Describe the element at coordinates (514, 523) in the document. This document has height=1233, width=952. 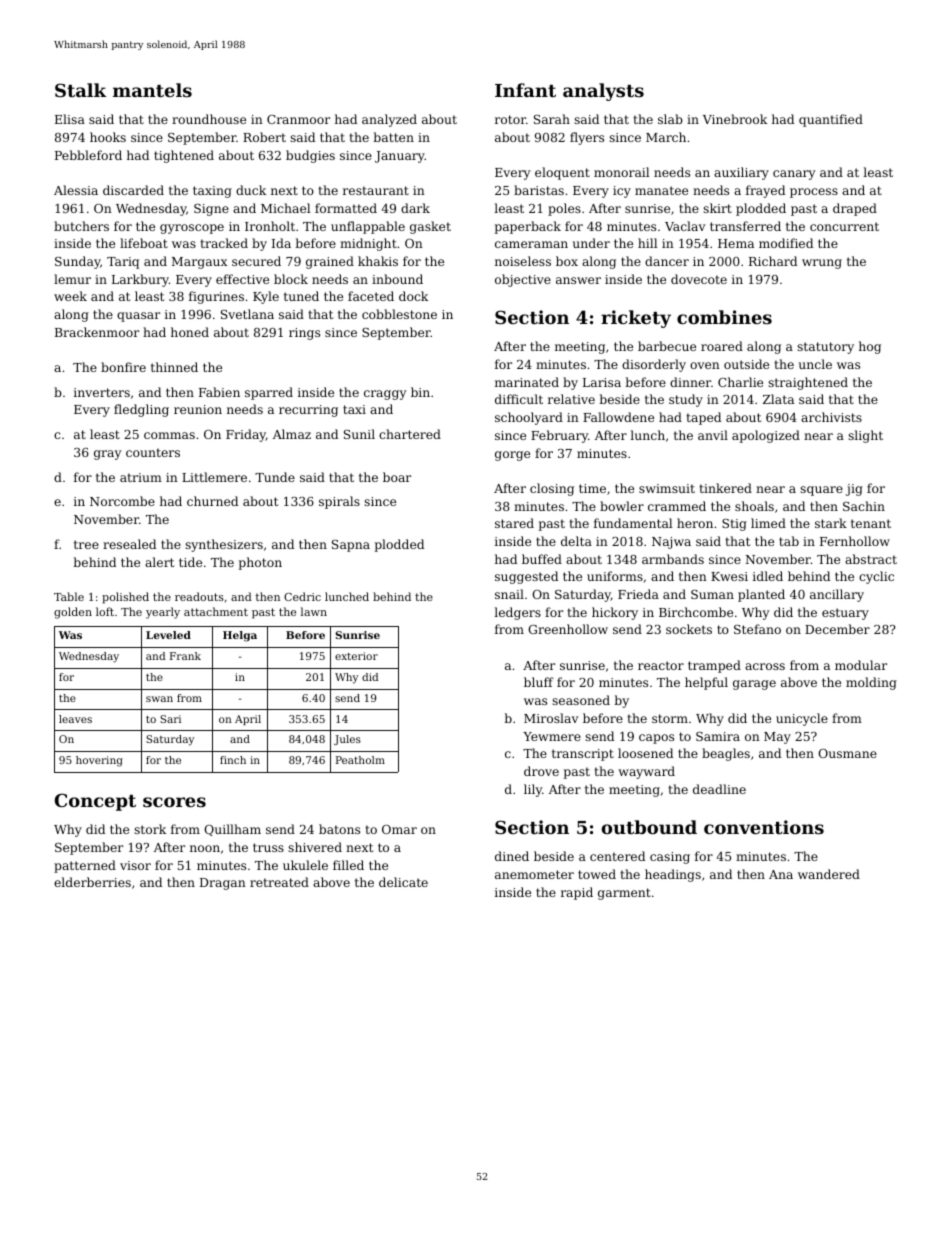
I see `stared` at that location.
